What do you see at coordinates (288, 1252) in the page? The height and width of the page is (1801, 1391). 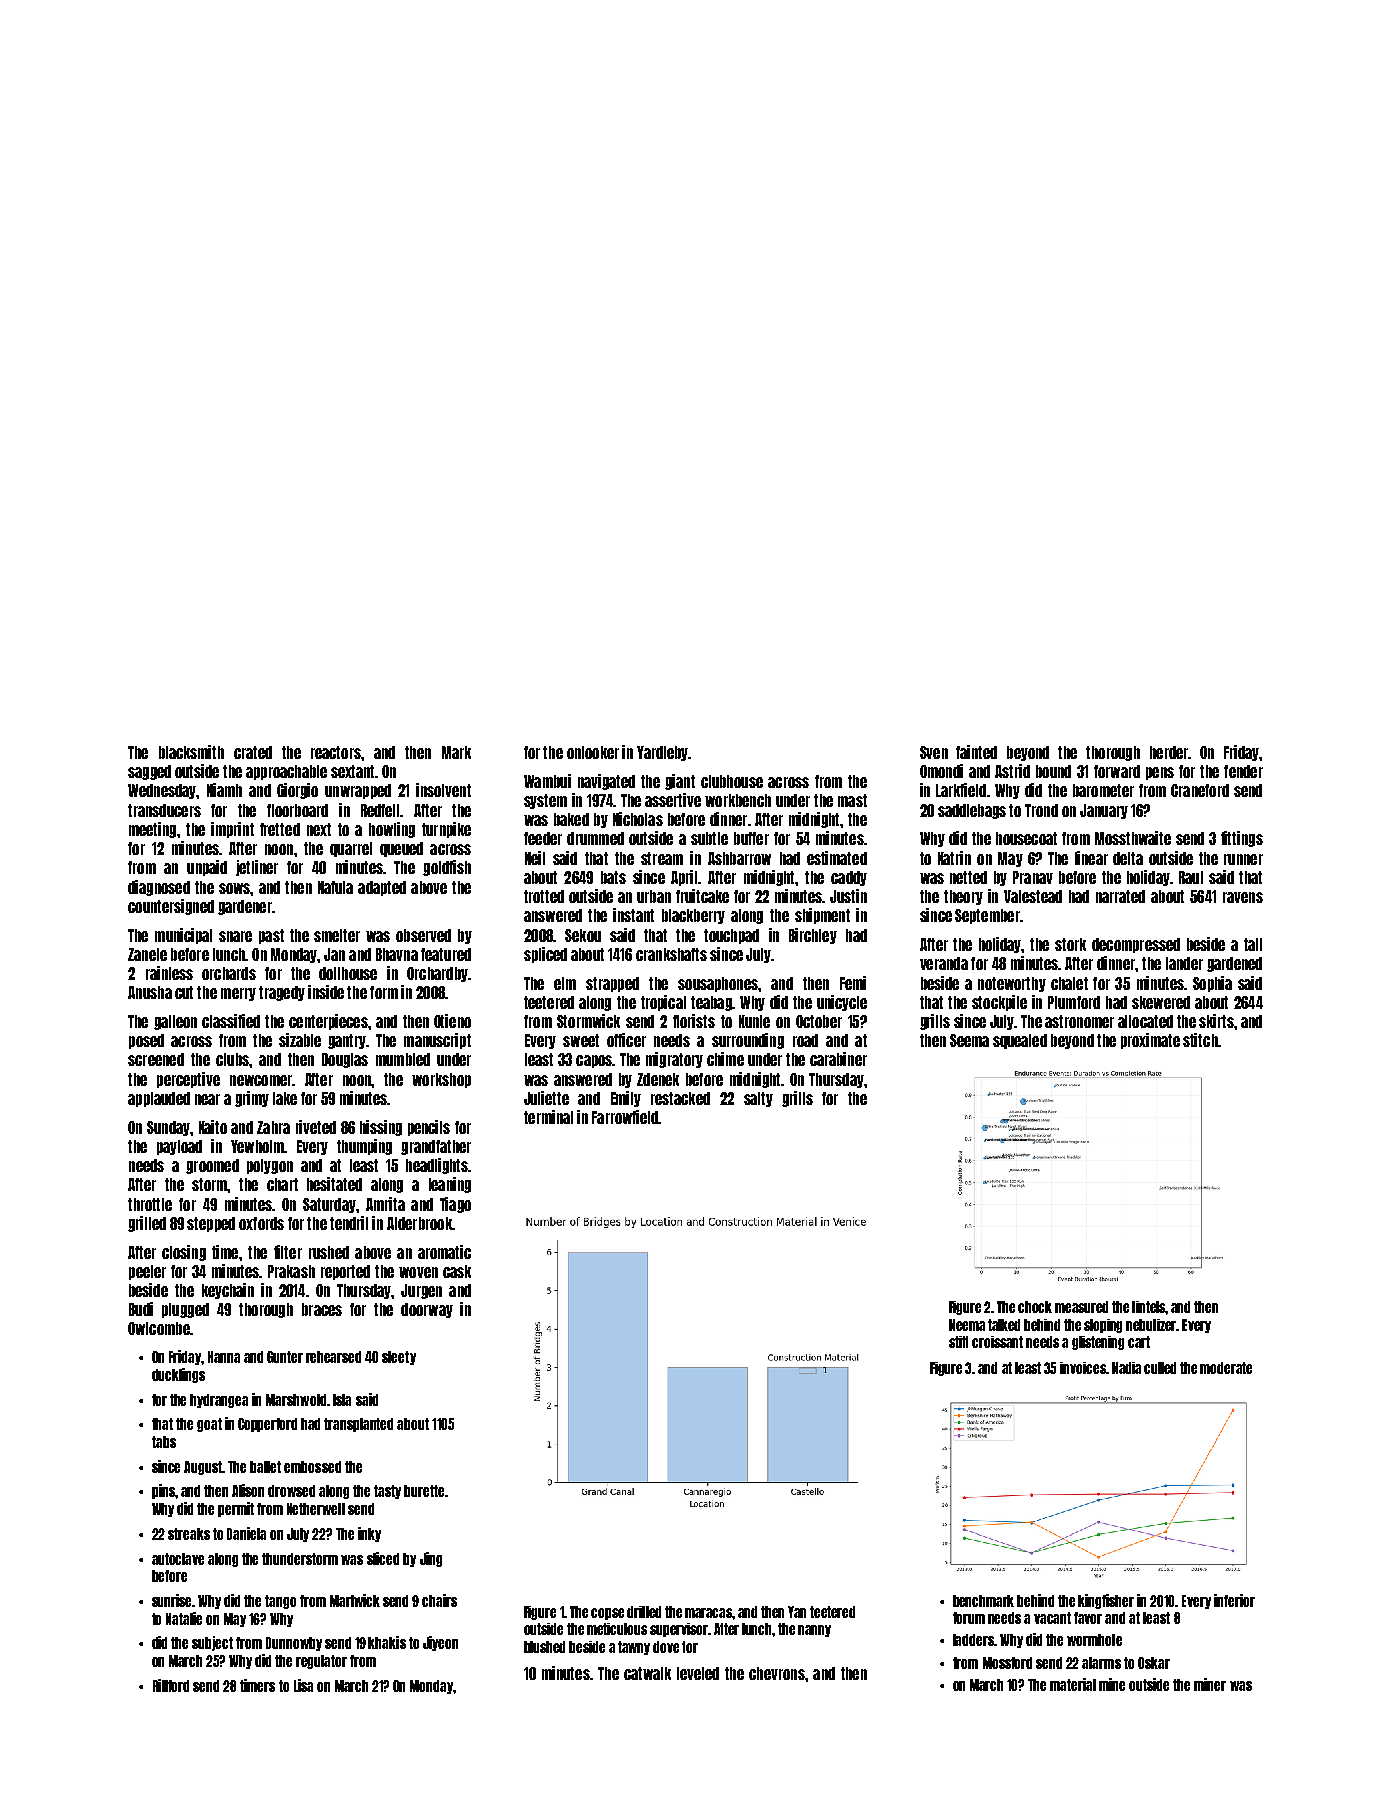 I see `filter` at bounding box center [288, 1252].
